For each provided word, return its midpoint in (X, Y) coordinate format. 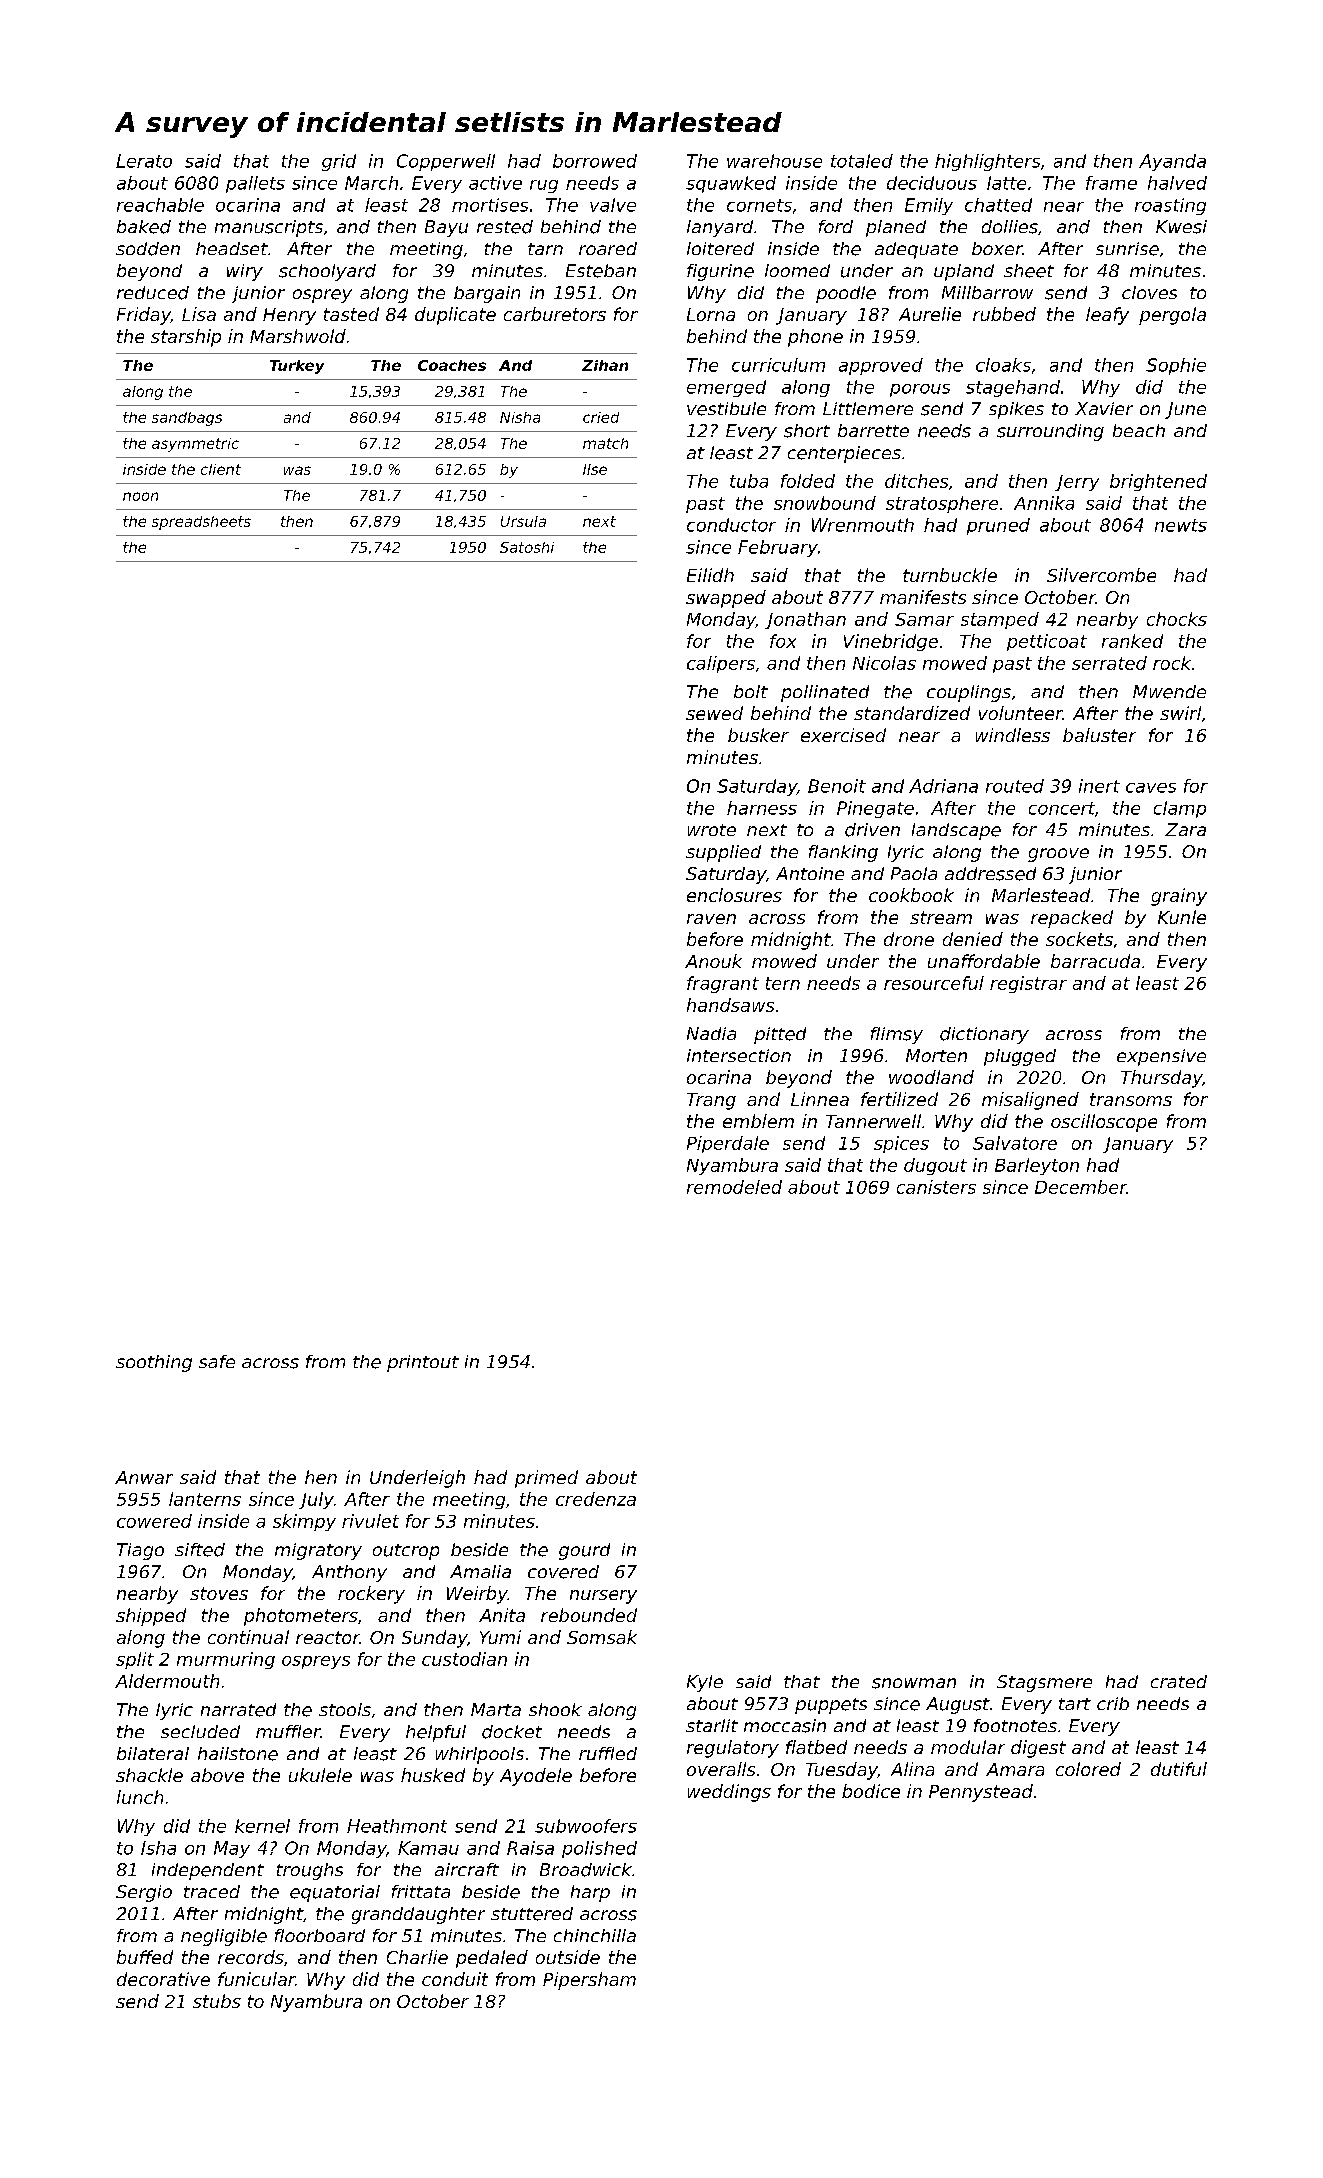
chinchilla (595, 1935)
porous (920, 390)
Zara (1185, 829)
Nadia (711, 1033)
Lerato (144, 161)
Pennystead (981, 1793)
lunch (140, 1797)
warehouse (774, 161)
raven (711, 919)
